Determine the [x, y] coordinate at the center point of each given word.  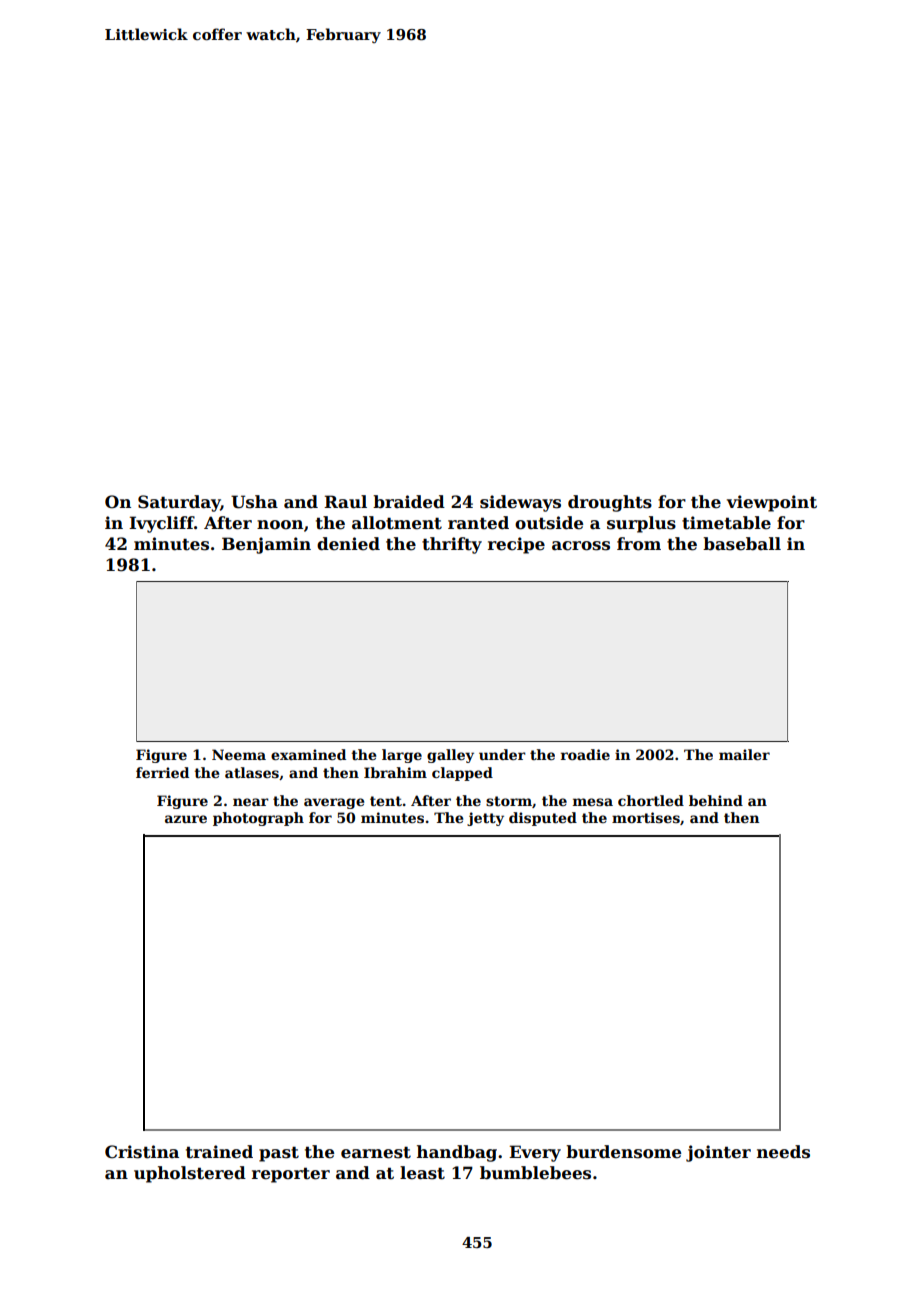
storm [509, 801]
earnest [376, 1152]
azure [186, 819]
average [334, 803]
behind [716, 800]
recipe [516, 545]
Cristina [142, 1152]
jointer [718, 1153]
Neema [239, 754]
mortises [646, 817]
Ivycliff [161, 524]
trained [219, 1152]
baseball [742, 544]
